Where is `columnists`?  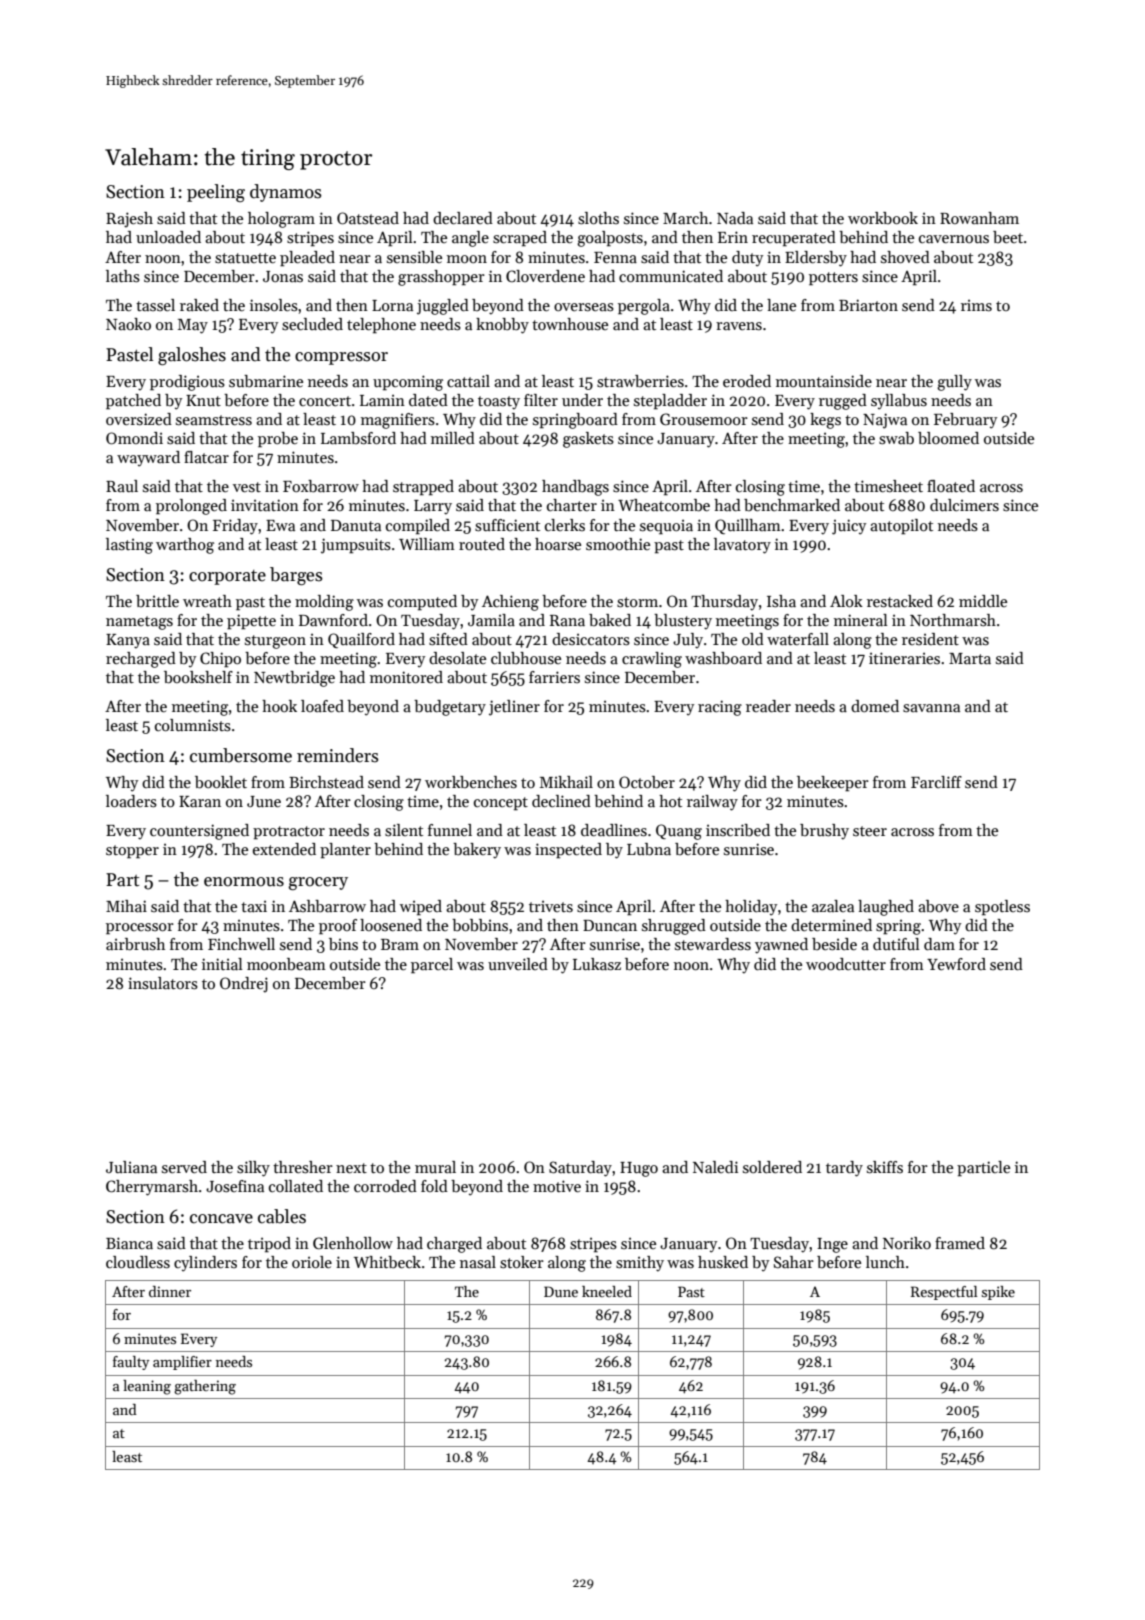 columnists is located at coordinates (193, 725).
